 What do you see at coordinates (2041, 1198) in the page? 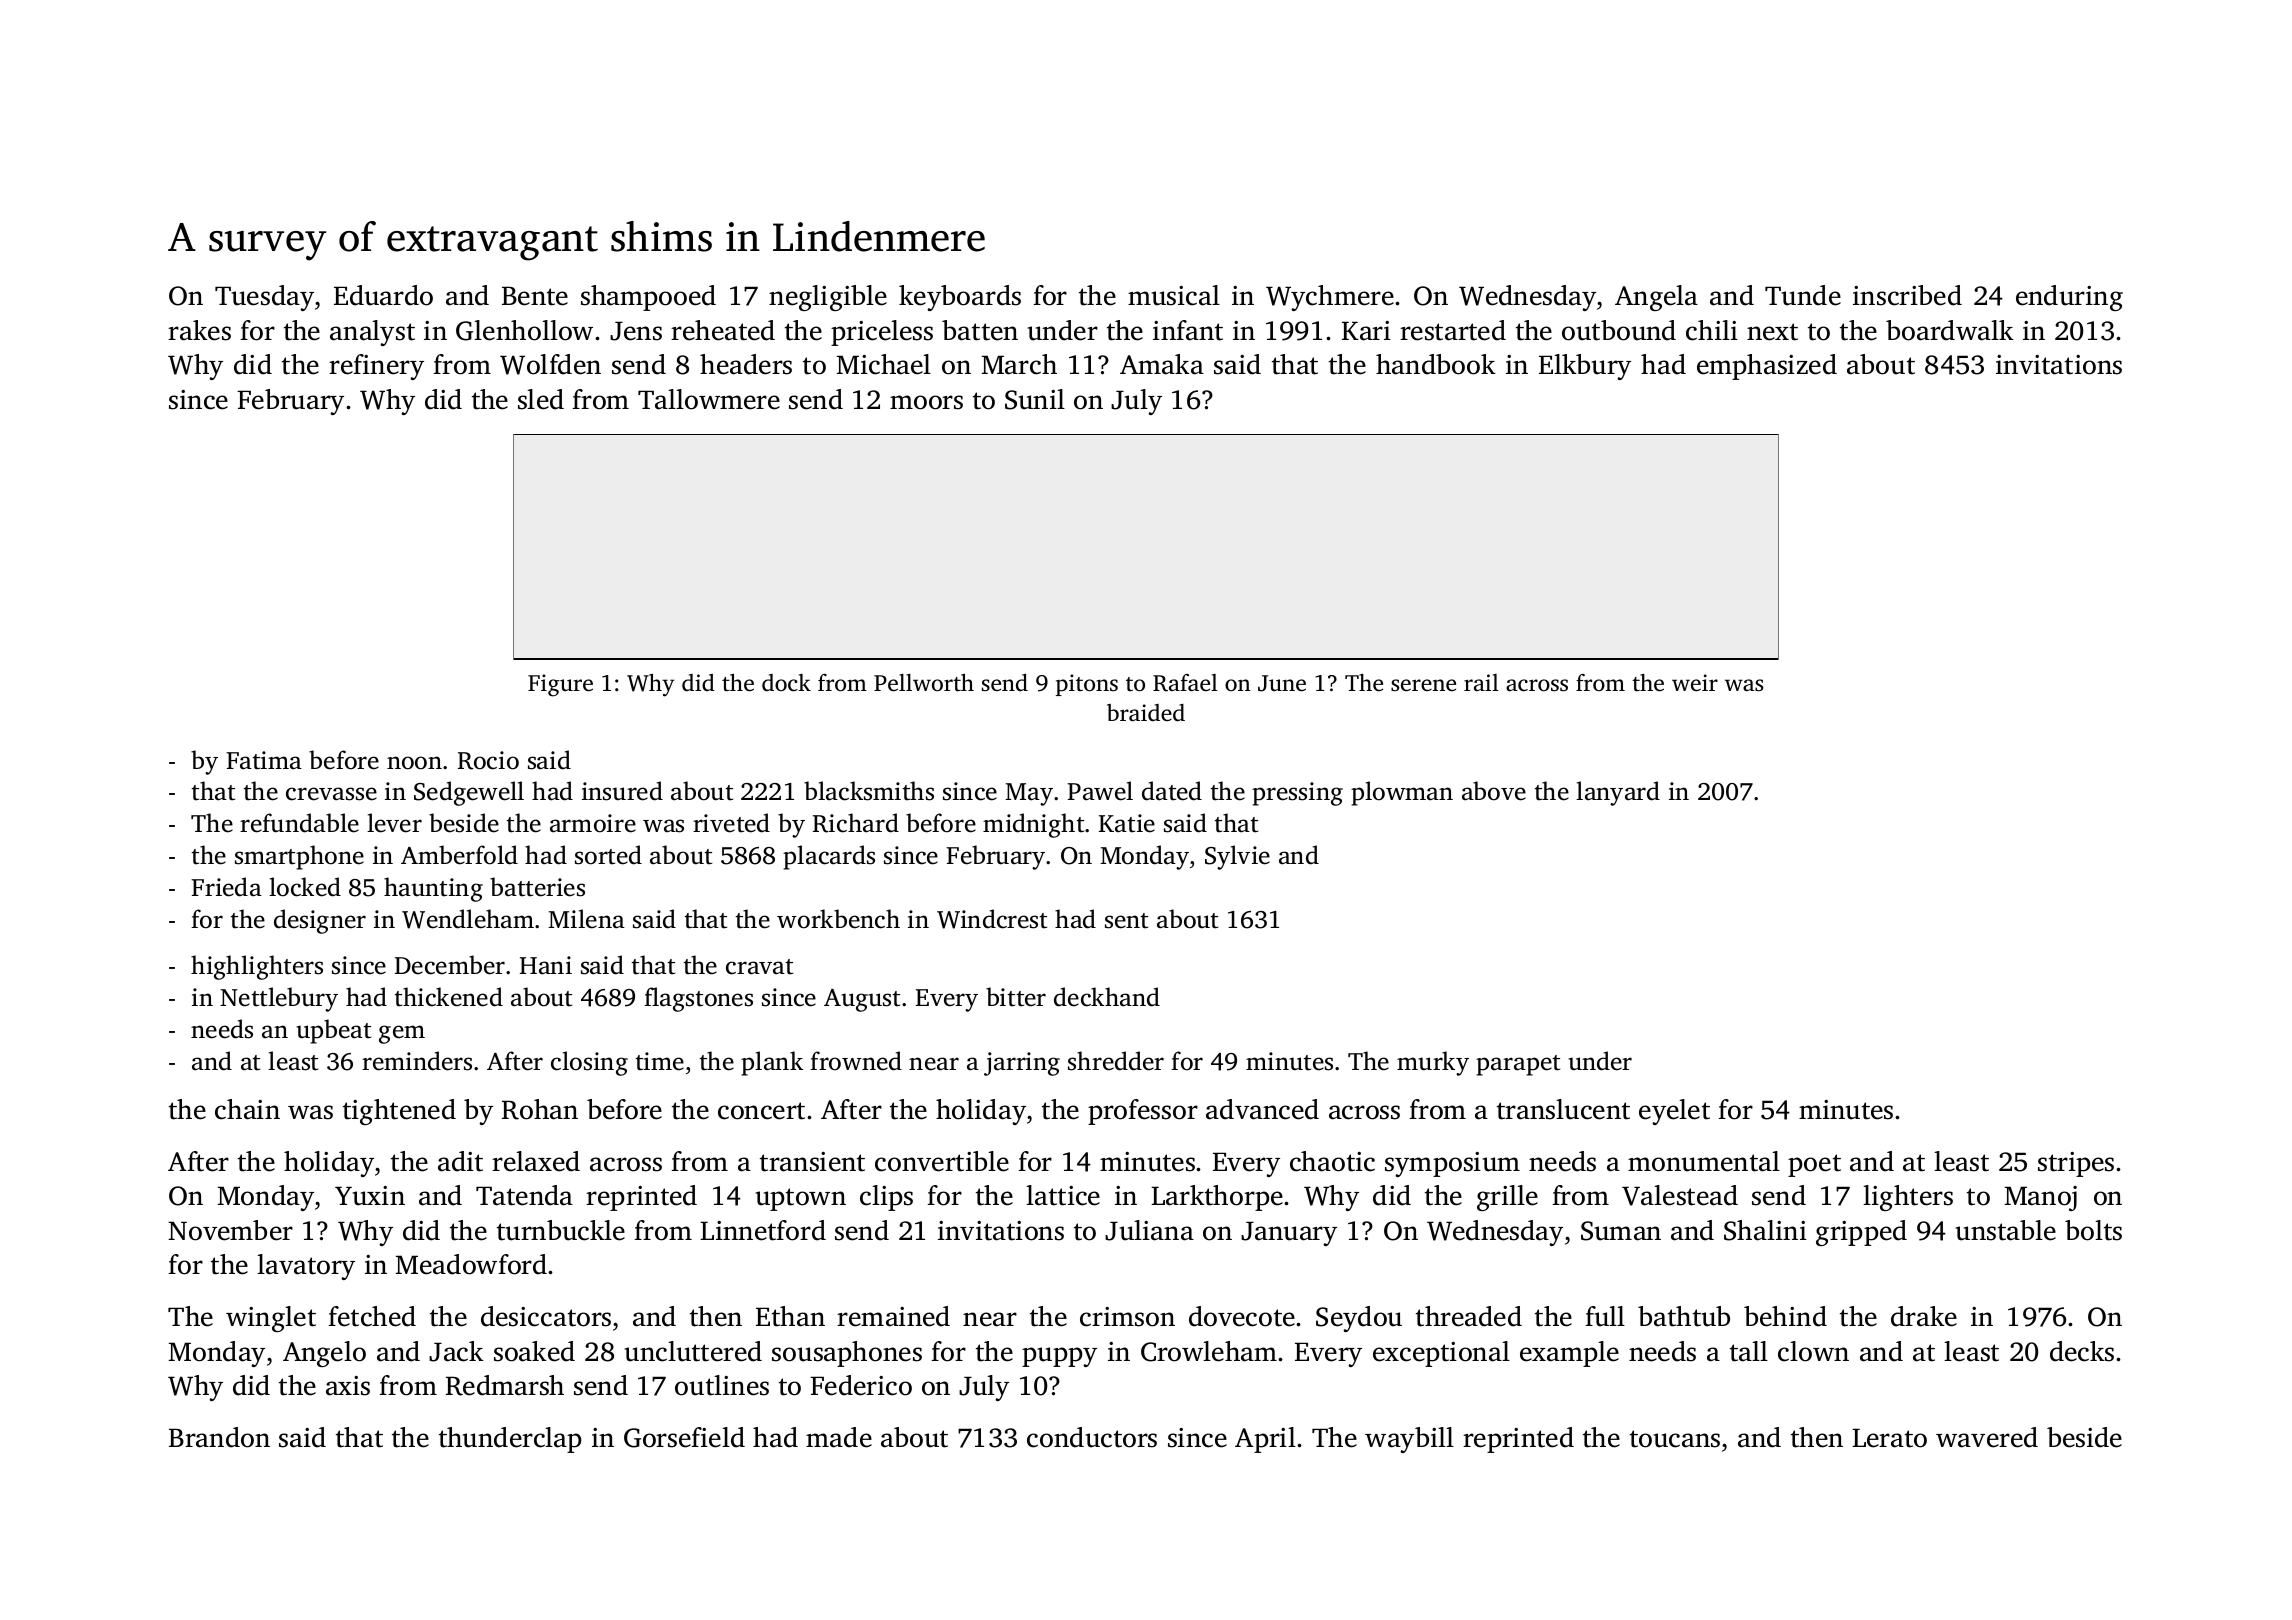
I see `Manoj` at bounding box center [2041, 1198].
